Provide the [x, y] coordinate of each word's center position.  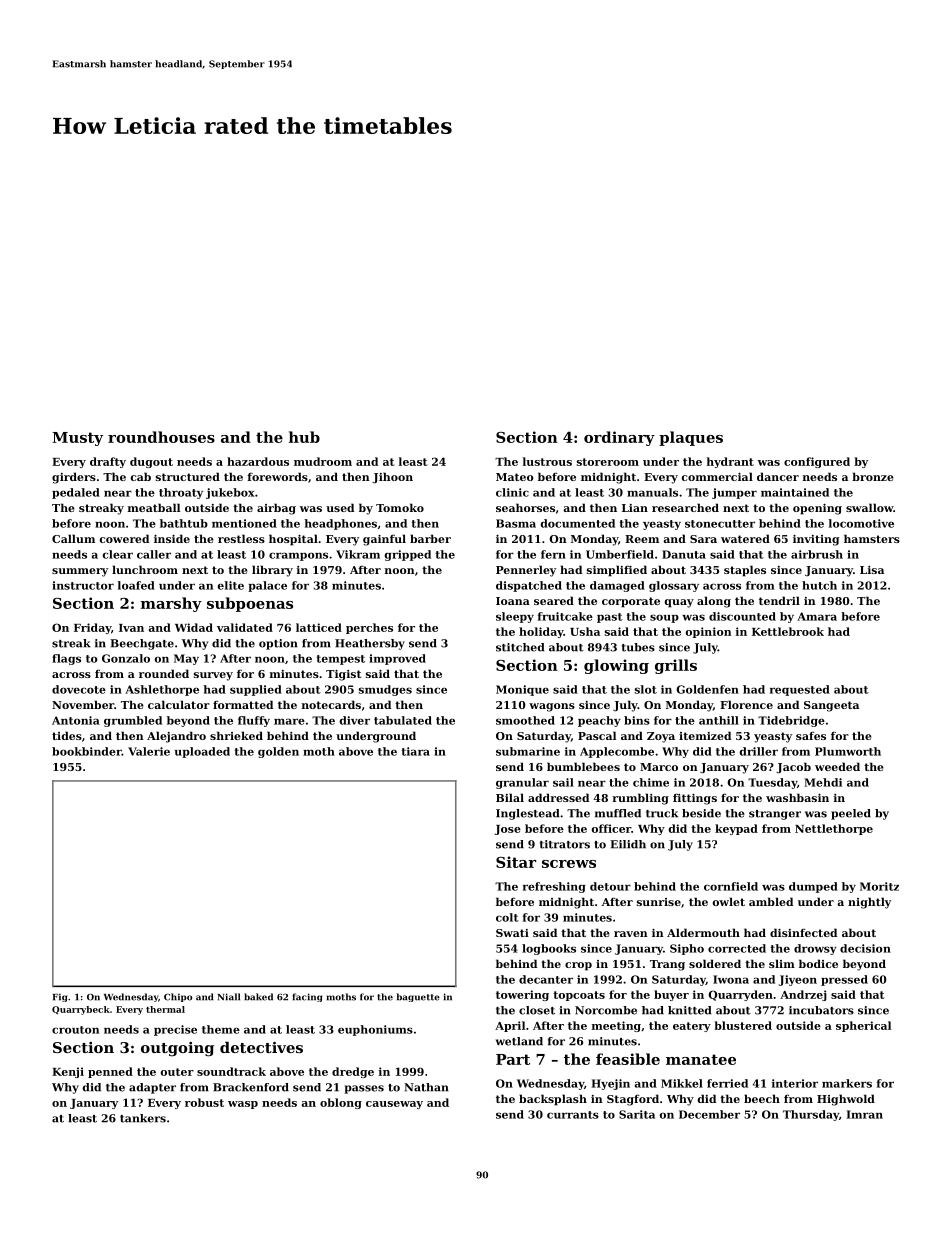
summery [80, 572]
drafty [108, 462]
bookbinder [87, 751]
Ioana [513, 601]
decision [865, 948]
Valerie [149, 751]
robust [204, 1102]
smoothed [525, 720]
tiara [416, 751]
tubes [638, 647]
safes [811, 735]
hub [304, 437]
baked [258, 997]
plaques [691, 438]
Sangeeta [831, 706]
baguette [418, 997]
